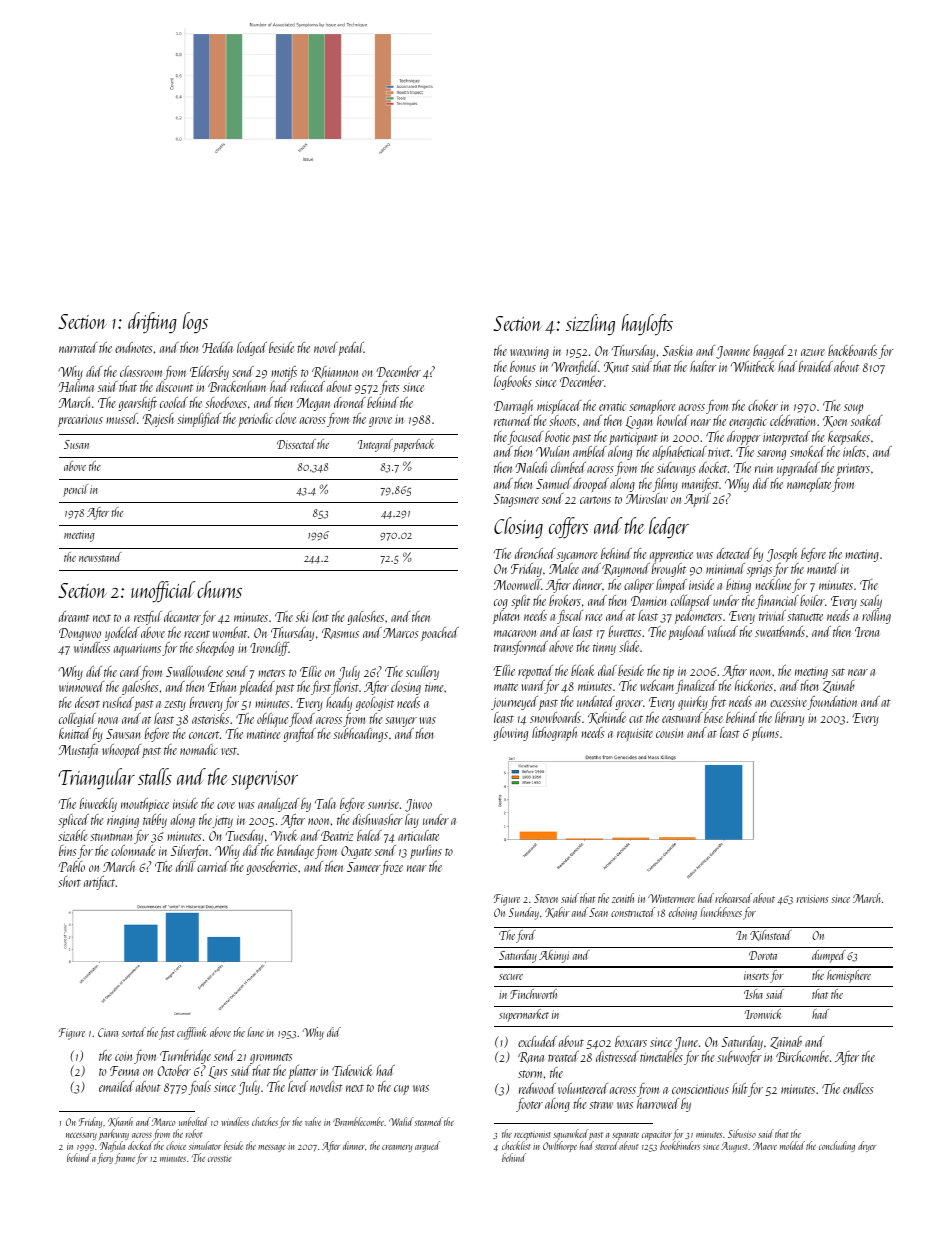 The width and height of the screenshot is (952, 1233). I want to click on sarong, so click(771, 455).
